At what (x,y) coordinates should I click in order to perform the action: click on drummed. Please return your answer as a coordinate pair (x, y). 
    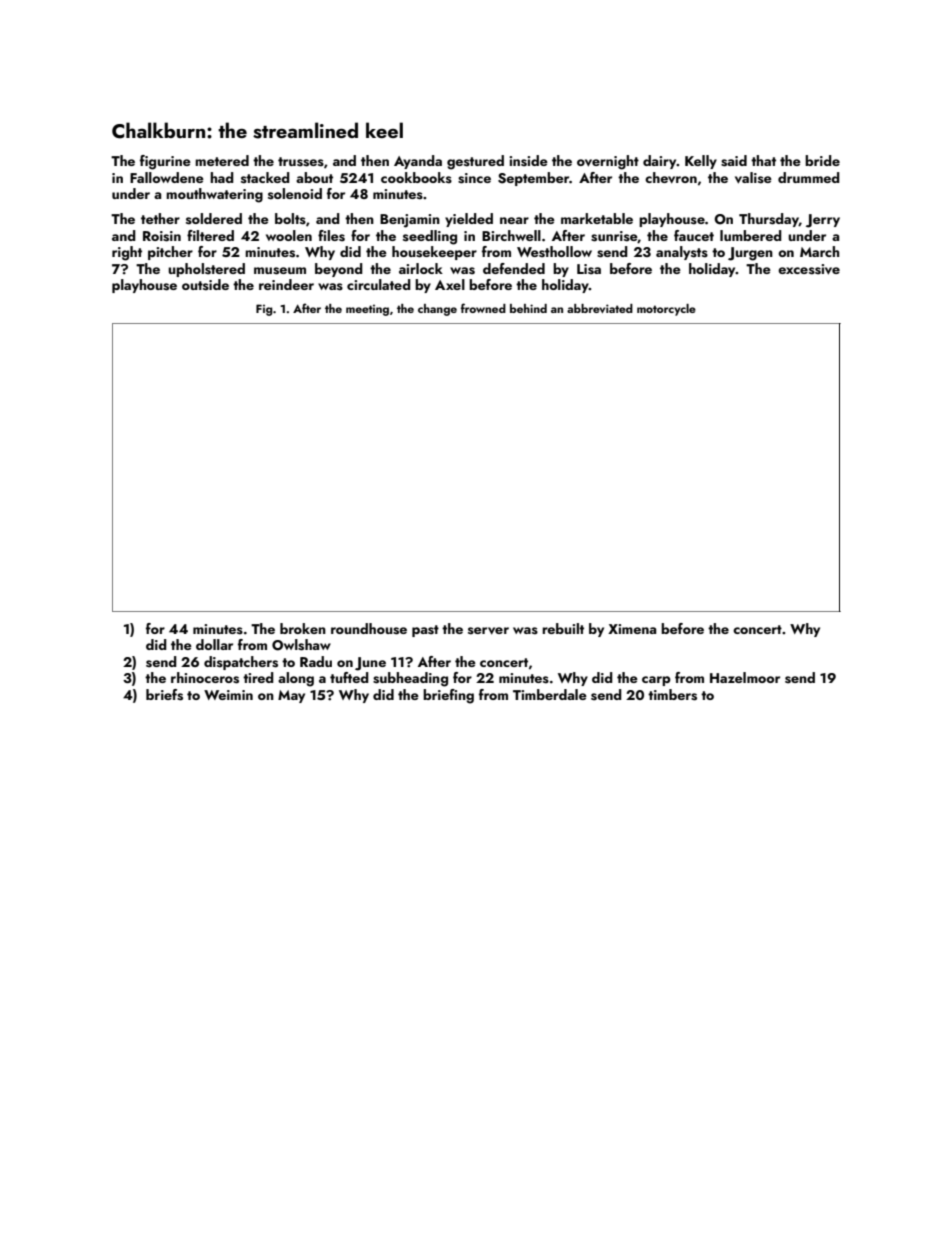
    Looking at the image, I should click on (809, 177).
